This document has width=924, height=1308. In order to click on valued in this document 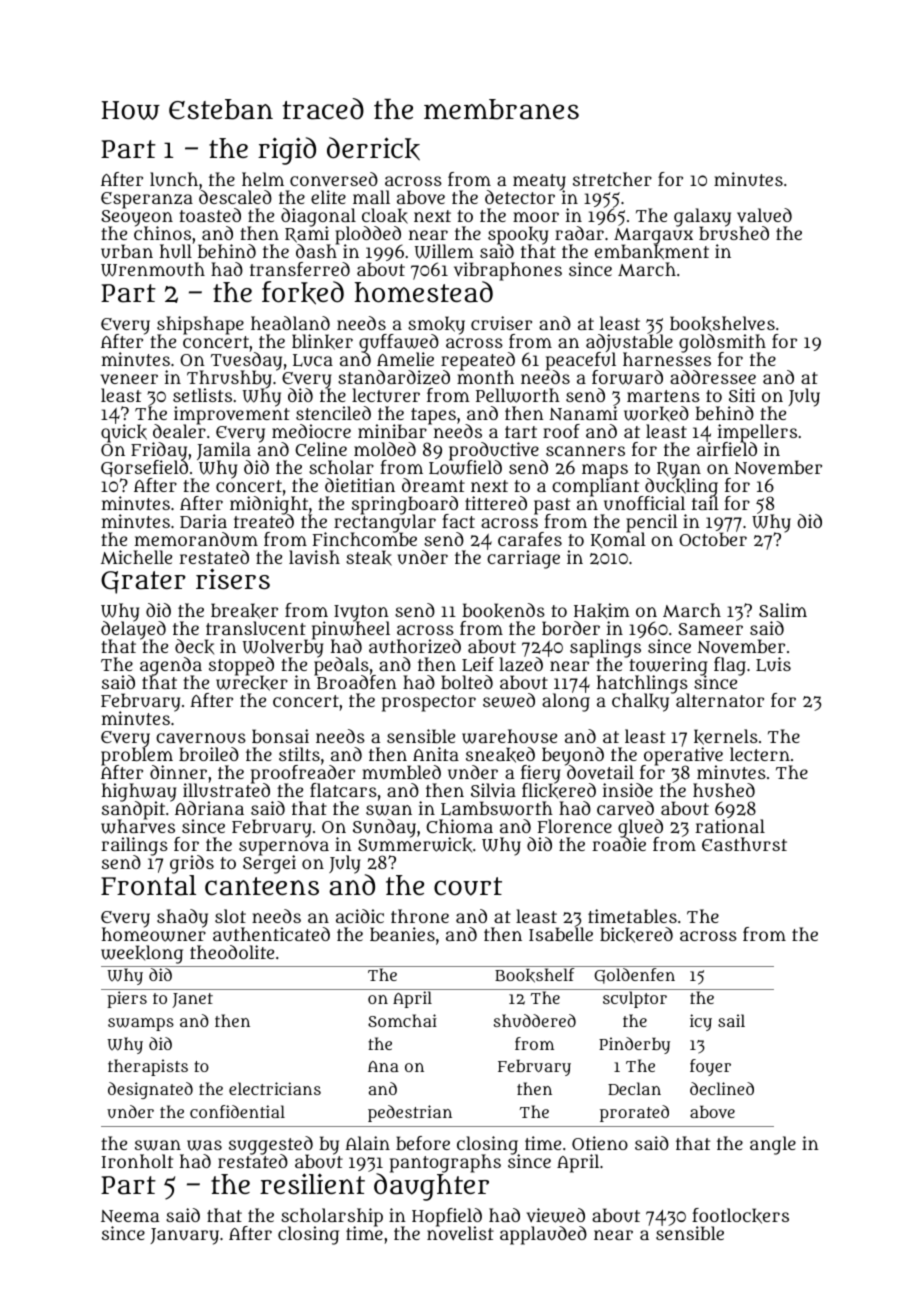, I will do `click(764, 215)`.
